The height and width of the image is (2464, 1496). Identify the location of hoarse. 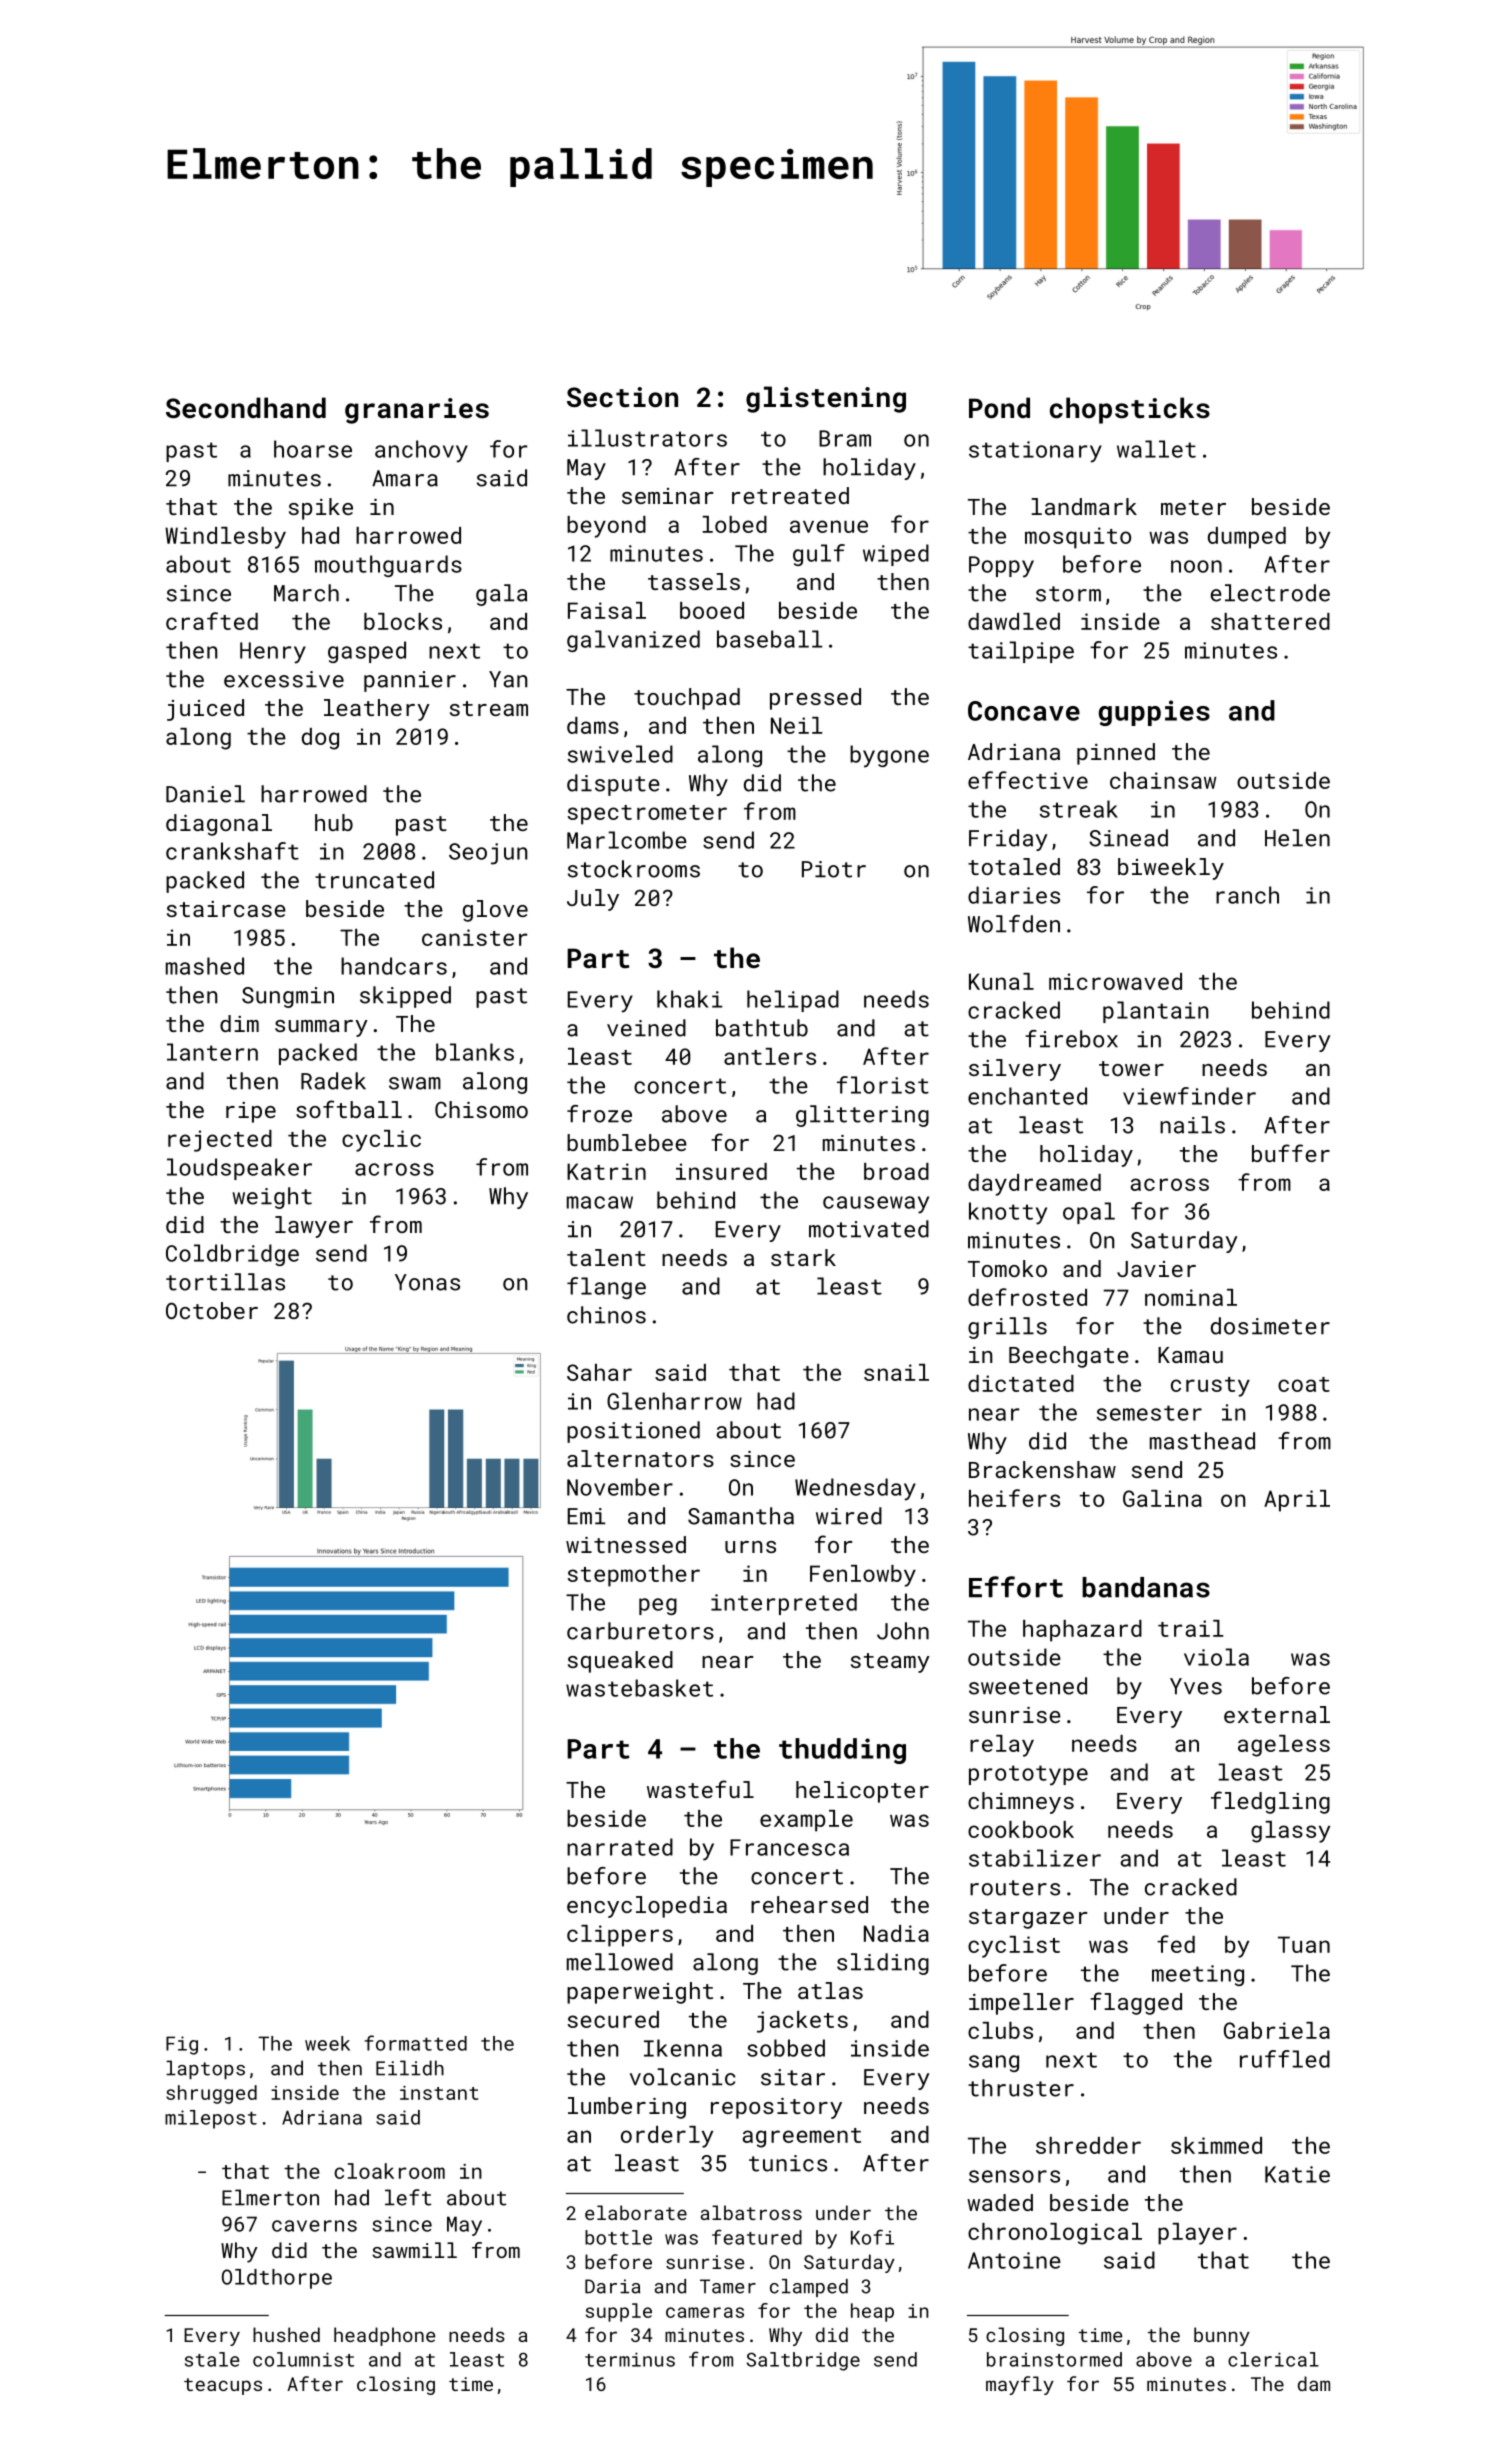
(313, 449).
